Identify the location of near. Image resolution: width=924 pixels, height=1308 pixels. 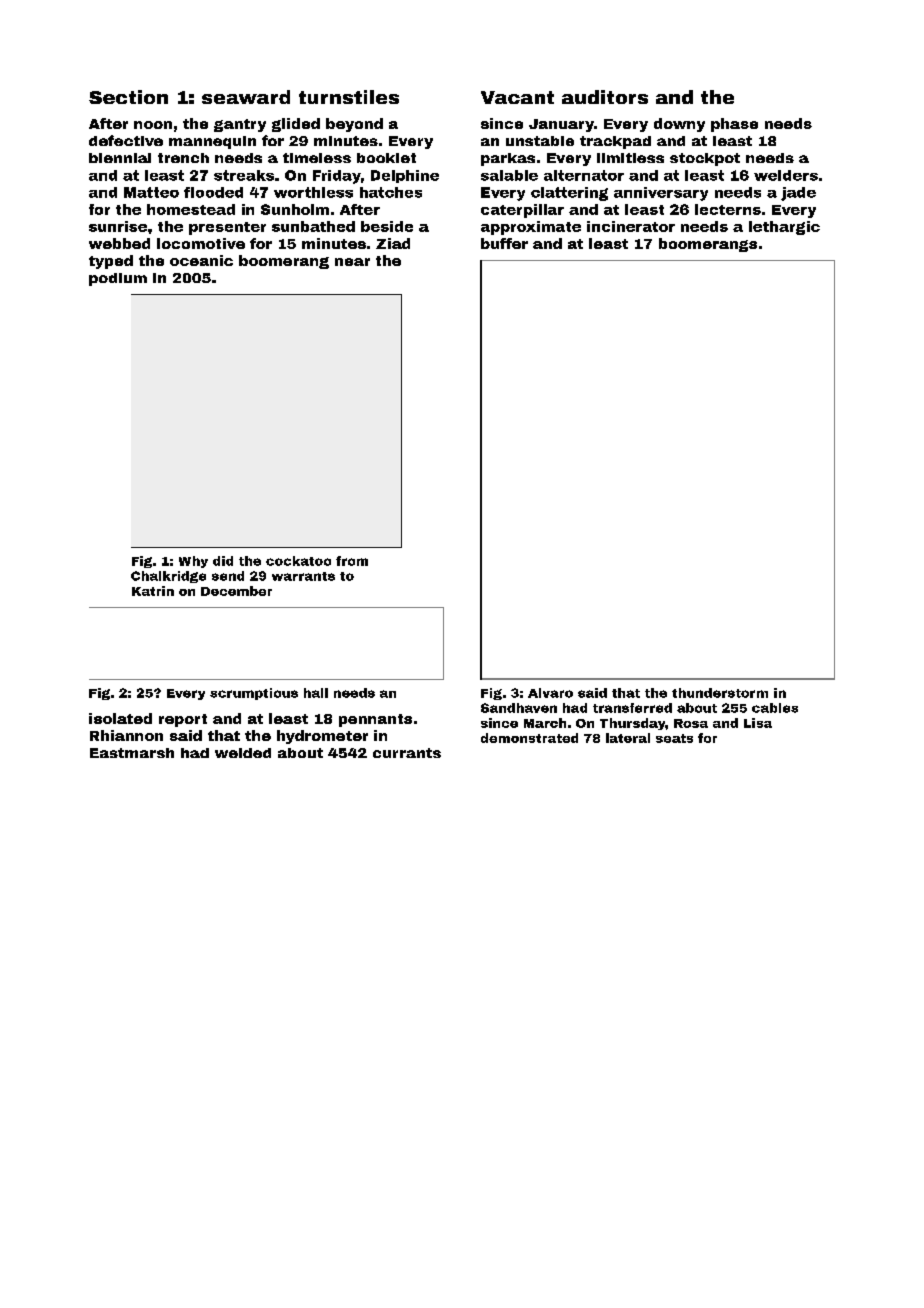
(352, 262).
